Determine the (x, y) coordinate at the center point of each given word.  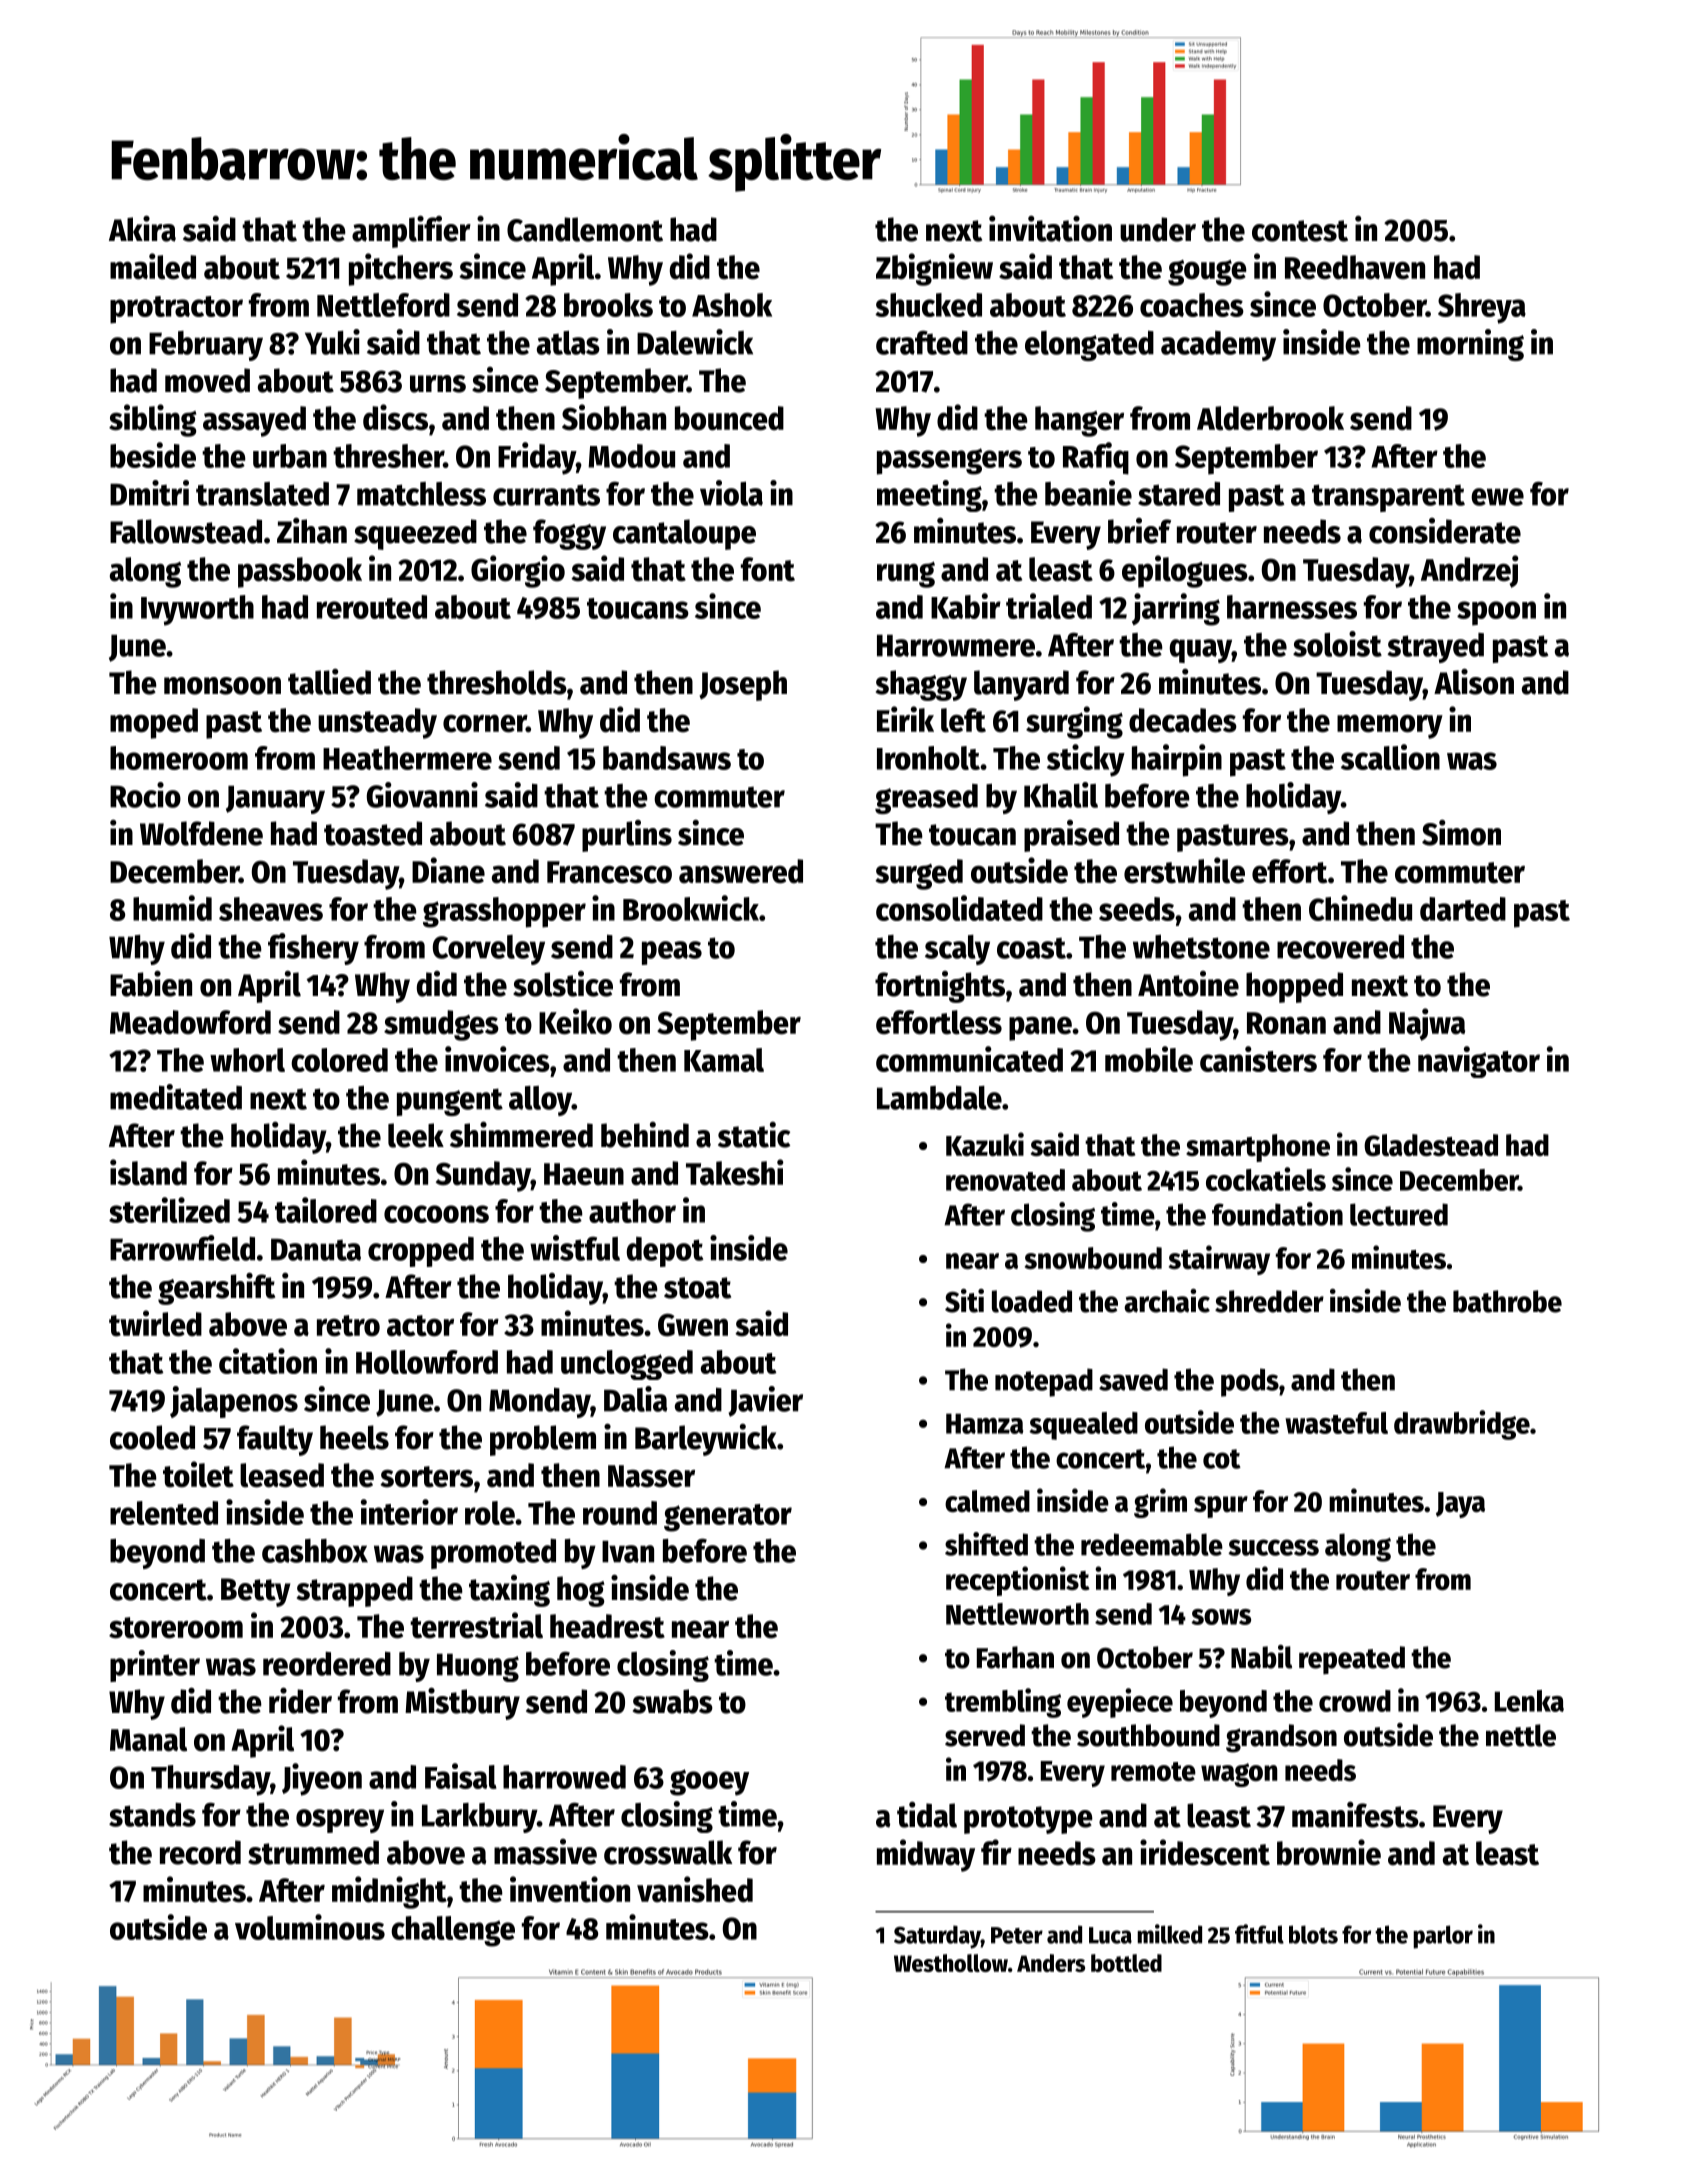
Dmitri (149, 493)
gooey (709, 1782)
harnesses (1292, 607)
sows (1221, 1617)
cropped (421, 1252)
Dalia (636, 1399)
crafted (922, 342)
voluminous (310, 1927)
